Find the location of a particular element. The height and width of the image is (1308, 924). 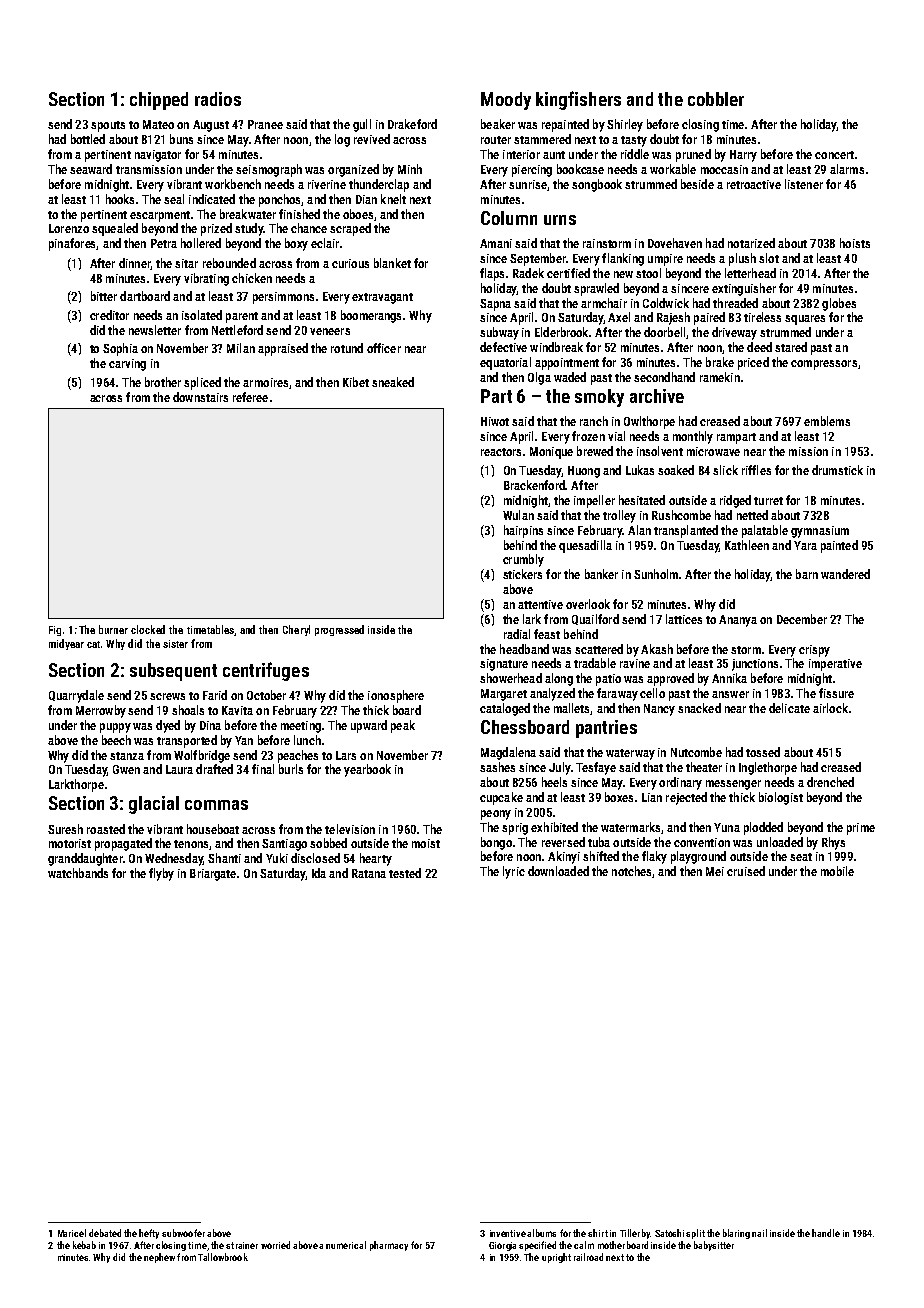

reactors is located at coordinates (501, 452).
